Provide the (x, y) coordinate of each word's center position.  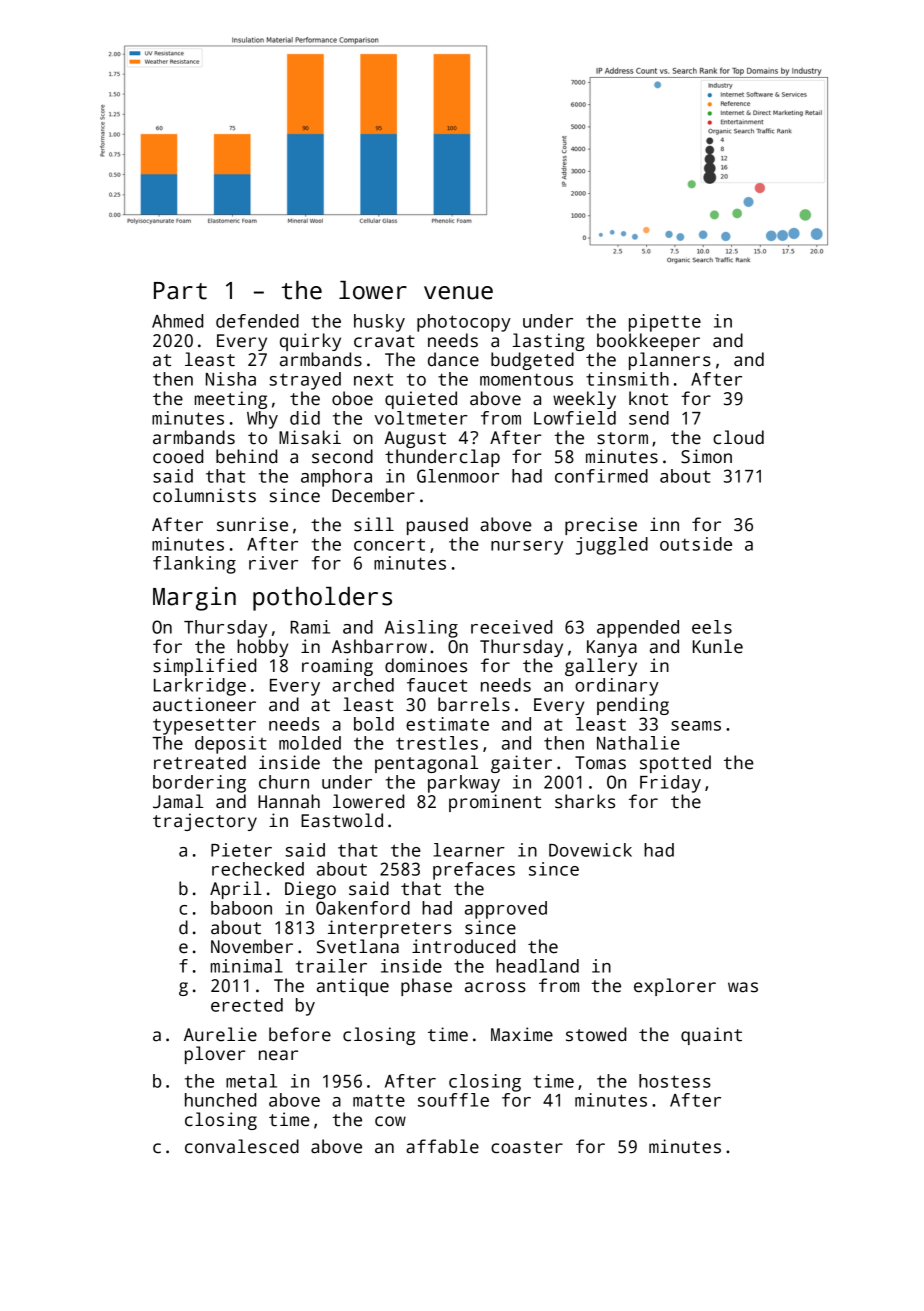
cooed (178, 456)
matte (379, 1100)
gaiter (521, 764)
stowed (596, 1034)
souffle (453, 1100)
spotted (675, 764)
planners (670, 361)
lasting (548, 342)
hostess (675, 1081)
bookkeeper (648, 342)
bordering (199, 784)
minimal (247, 966)
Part (180, 291)
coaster (527, 1147)
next (373, 380)
